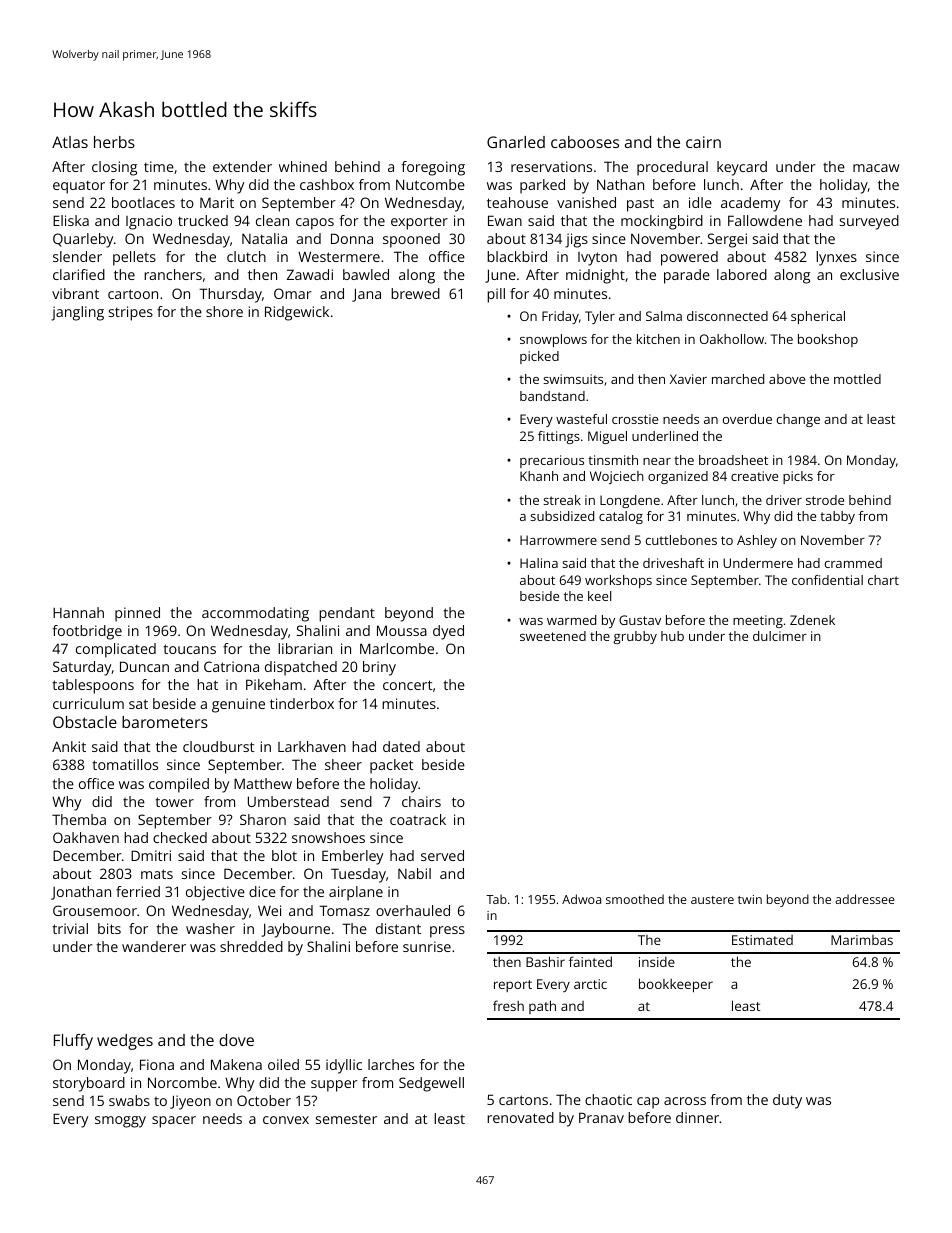  Describe the element at coordinates (411, 240) in the screenshot. I see `spooned` at that location.
